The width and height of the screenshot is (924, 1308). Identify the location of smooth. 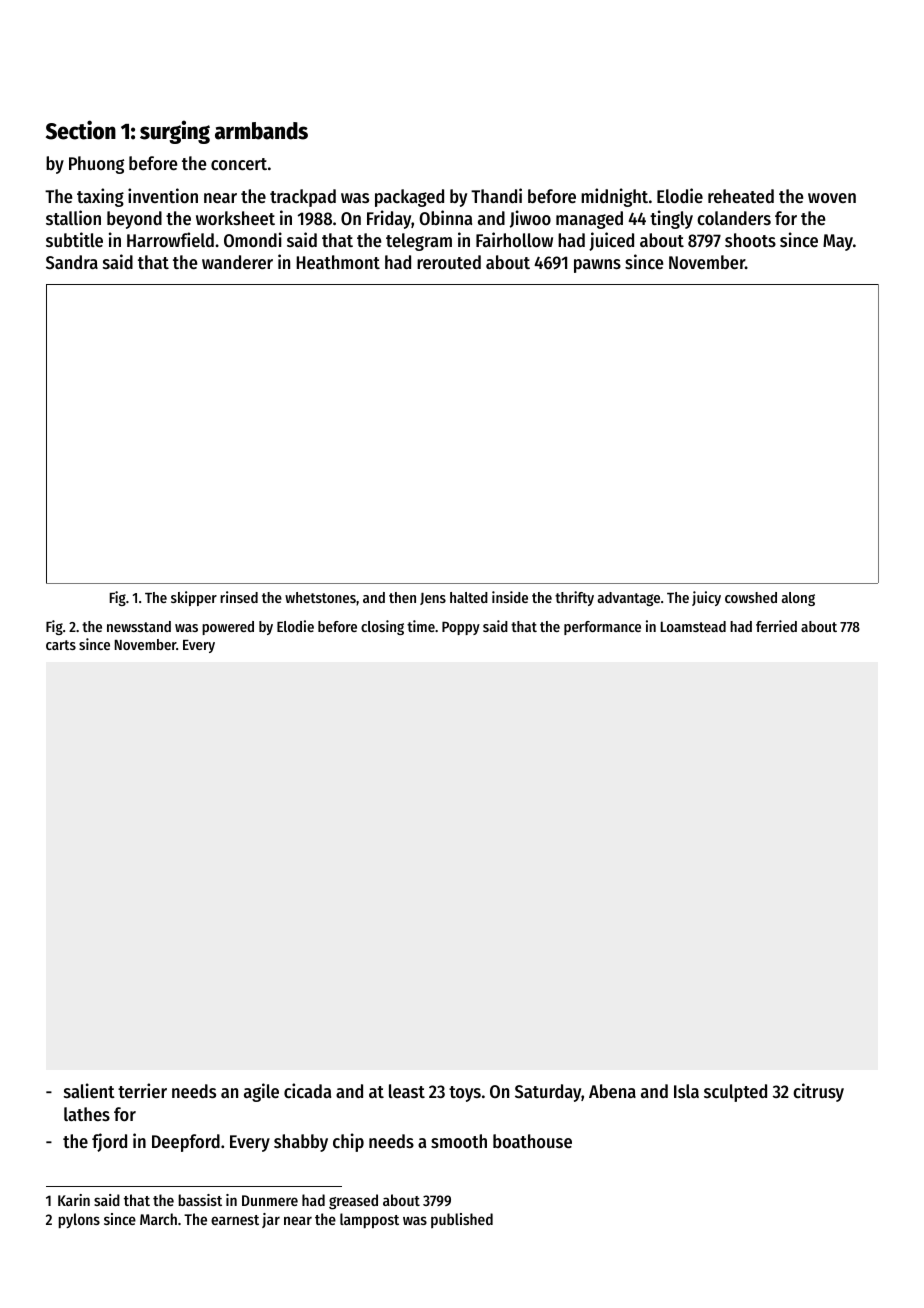
(459, 1141).
